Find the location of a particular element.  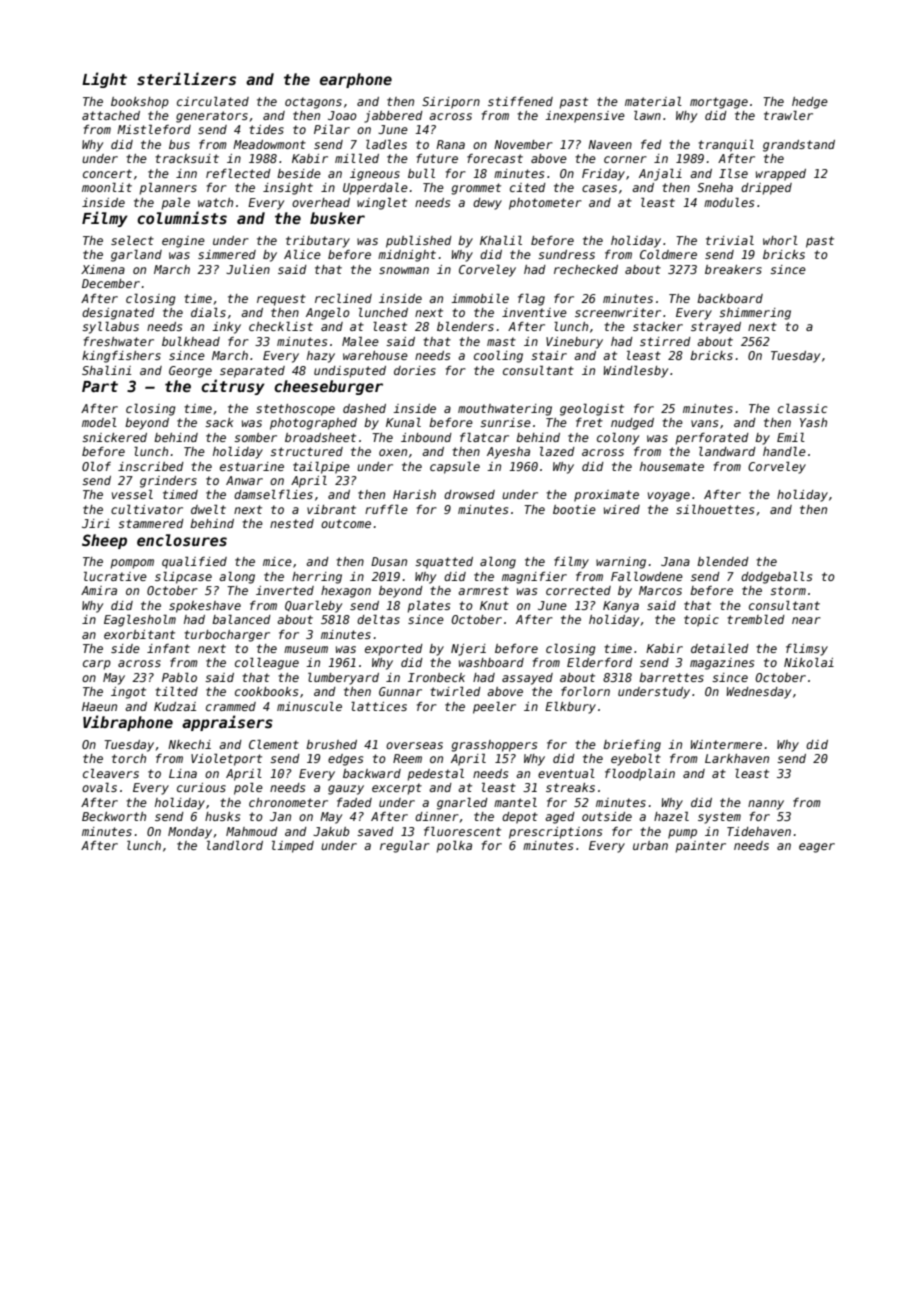

Olof is located at coordinates (96, 466).
